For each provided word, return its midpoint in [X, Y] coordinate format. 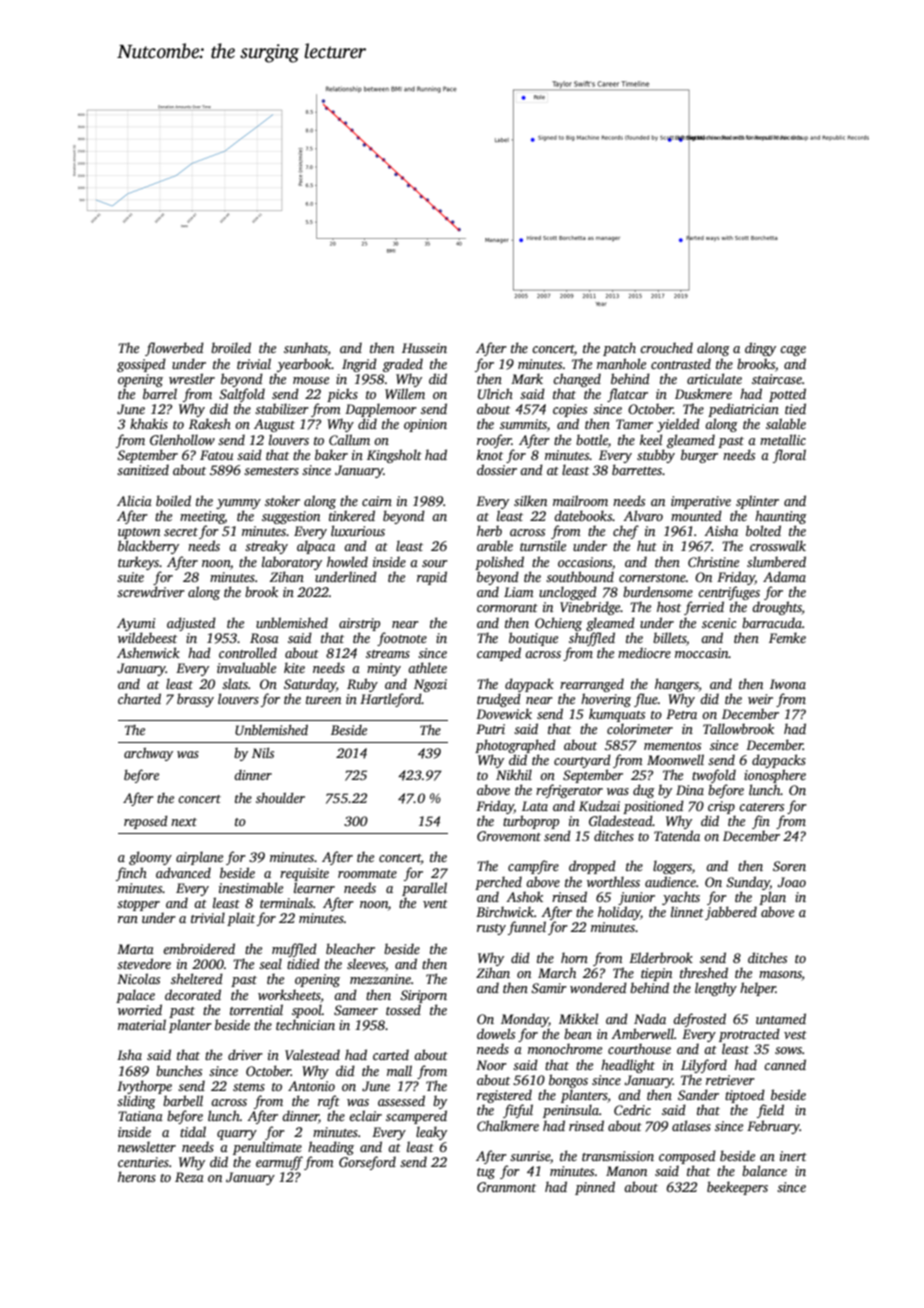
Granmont [506, 1187]
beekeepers [737, 1188]
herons [137, 1176]
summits [523, 424]
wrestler [192, 378]
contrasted [681, 363]
